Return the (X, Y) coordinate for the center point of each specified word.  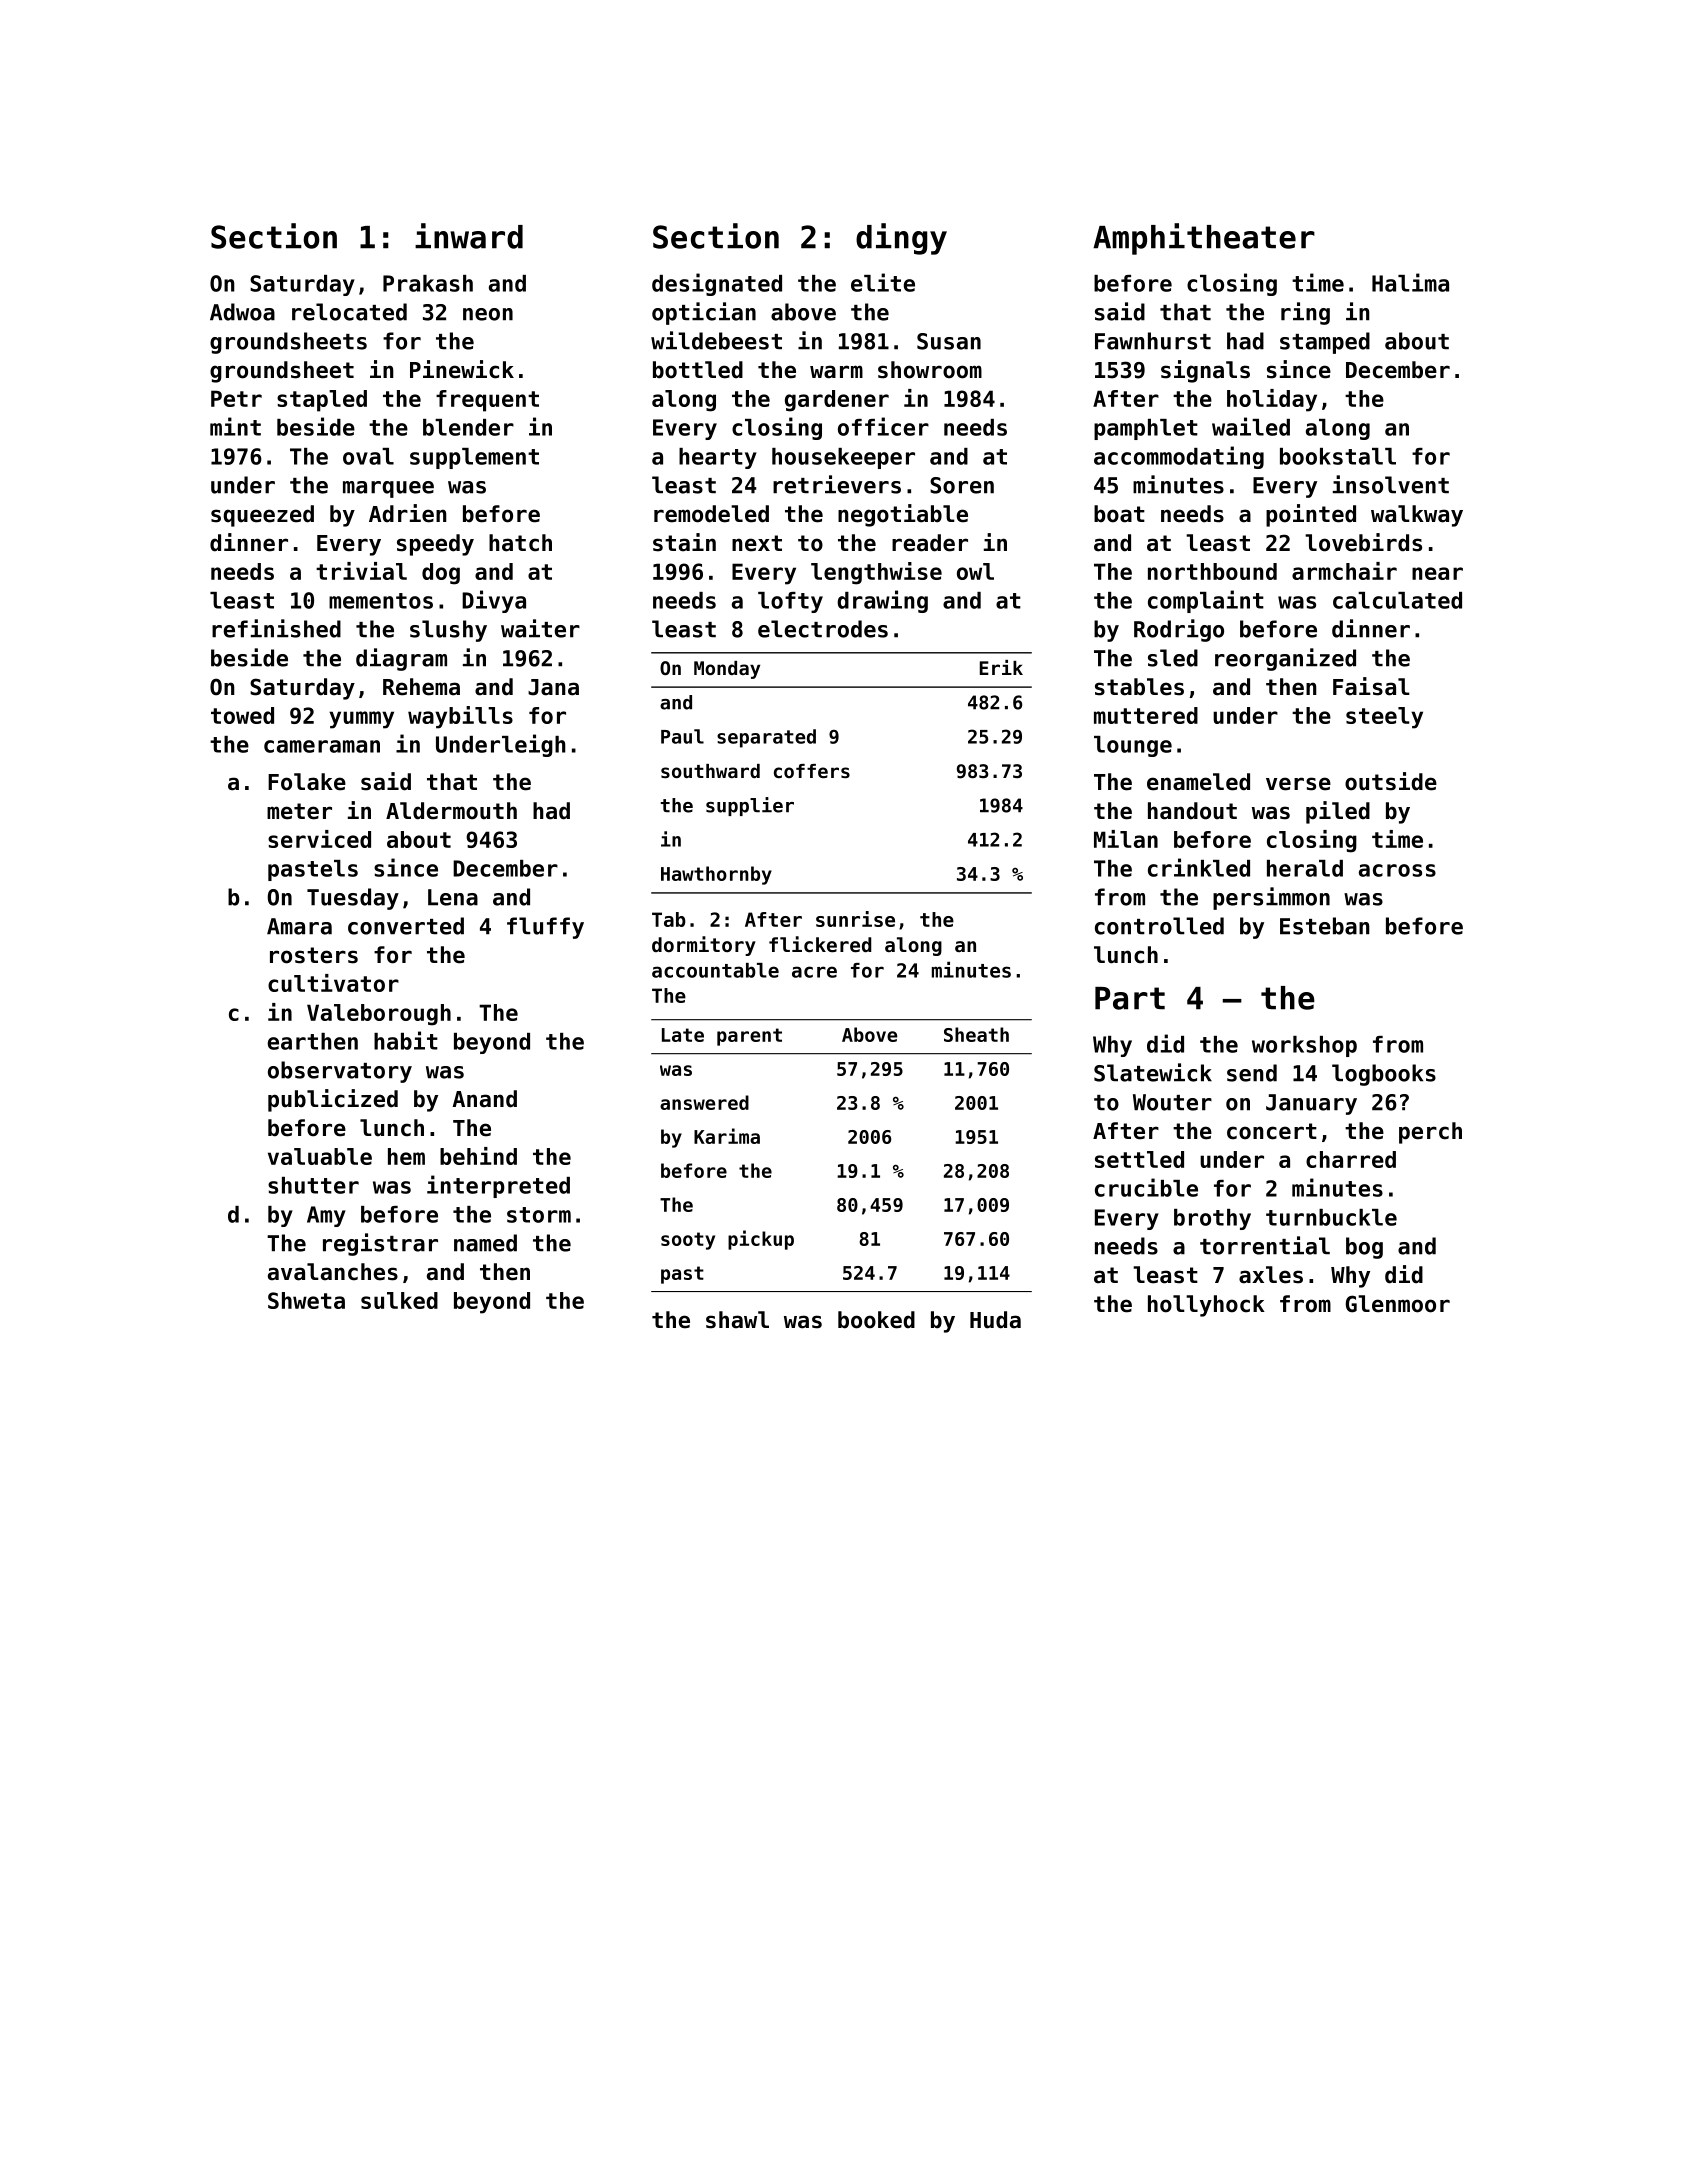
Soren (962, 485)
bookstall (1338, 456)
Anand (484, 1099)
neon (488, 314)
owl (975, 571)
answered (704, 1102)
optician (704, 313)
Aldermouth (451, 811)
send (1252, 1073)
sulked (399, 1300)
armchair (1344, 571)
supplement (474, 458)
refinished (276, 628)
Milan (1126, 839)
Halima (1410, 282)
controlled (1159, 926)
